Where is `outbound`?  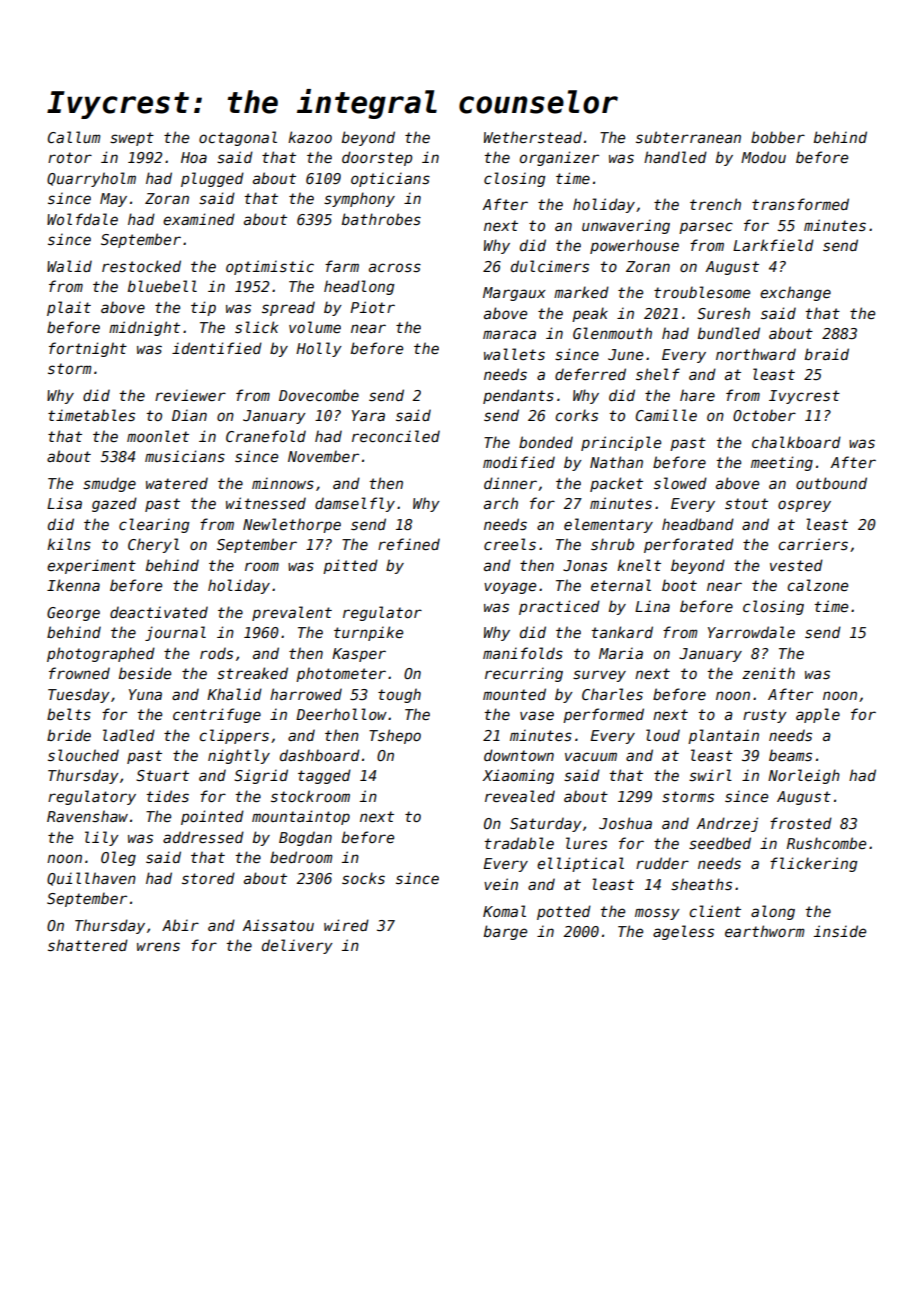
outbound is located at coordinates (831, 483).
